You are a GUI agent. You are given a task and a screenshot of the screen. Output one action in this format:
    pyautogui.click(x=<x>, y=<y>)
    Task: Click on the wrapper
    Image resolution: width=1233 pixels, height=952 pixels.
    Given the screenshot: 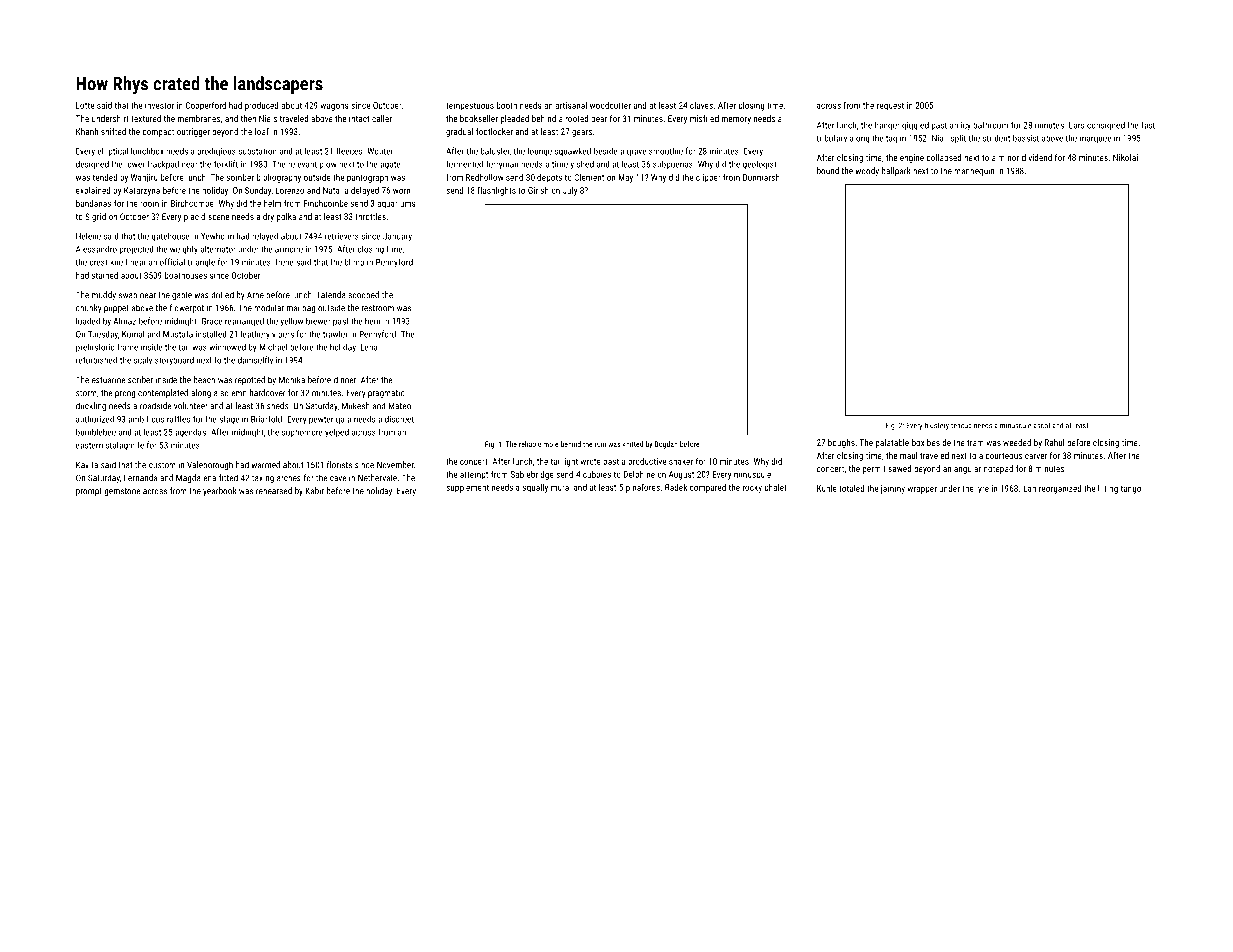 What is the action you would take?
    pyautogui.click(x=922, y=490)
